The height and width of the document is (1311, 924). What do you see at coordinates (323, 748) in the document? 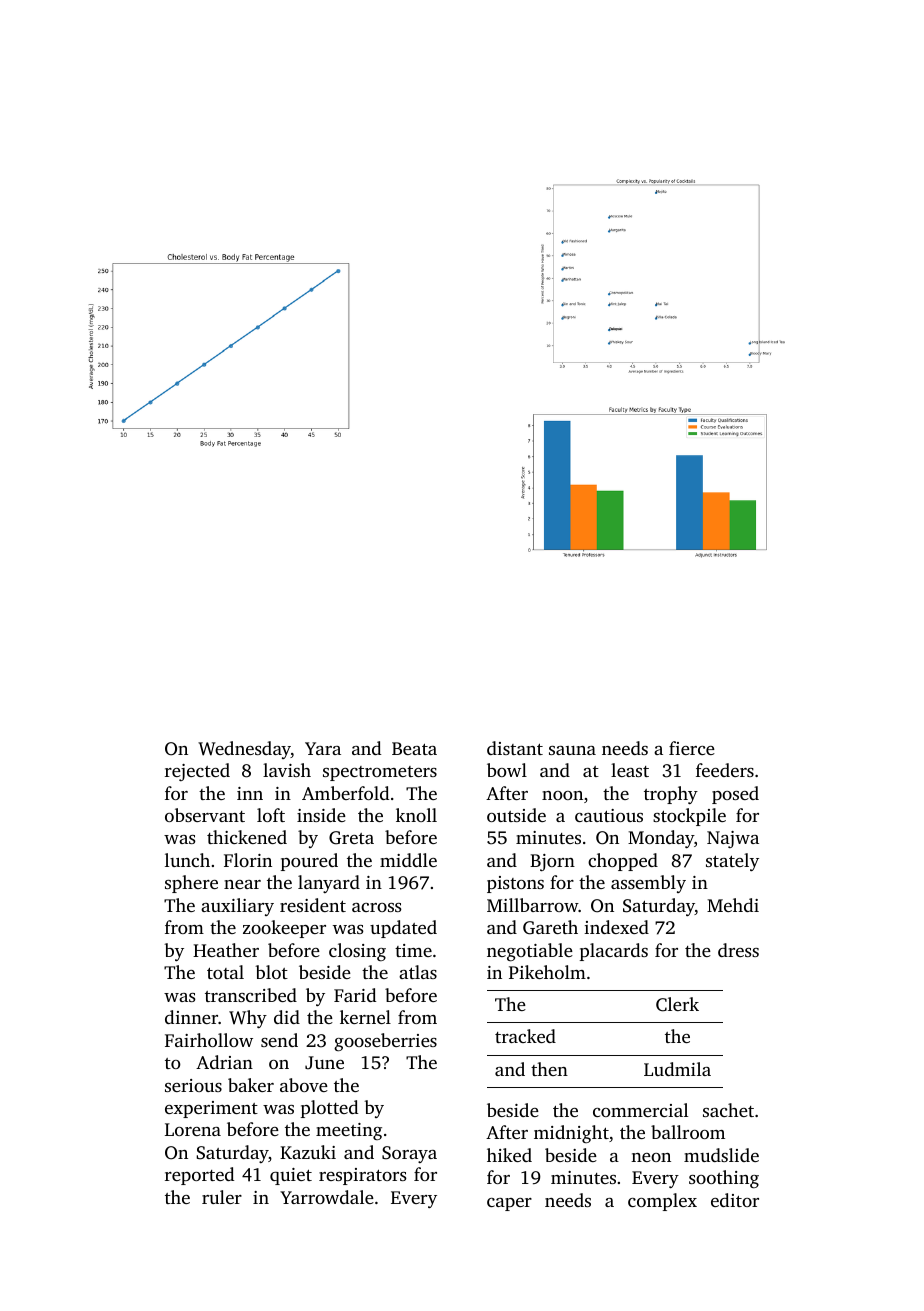
I see `Yara` at bounding box center [323, 748].
